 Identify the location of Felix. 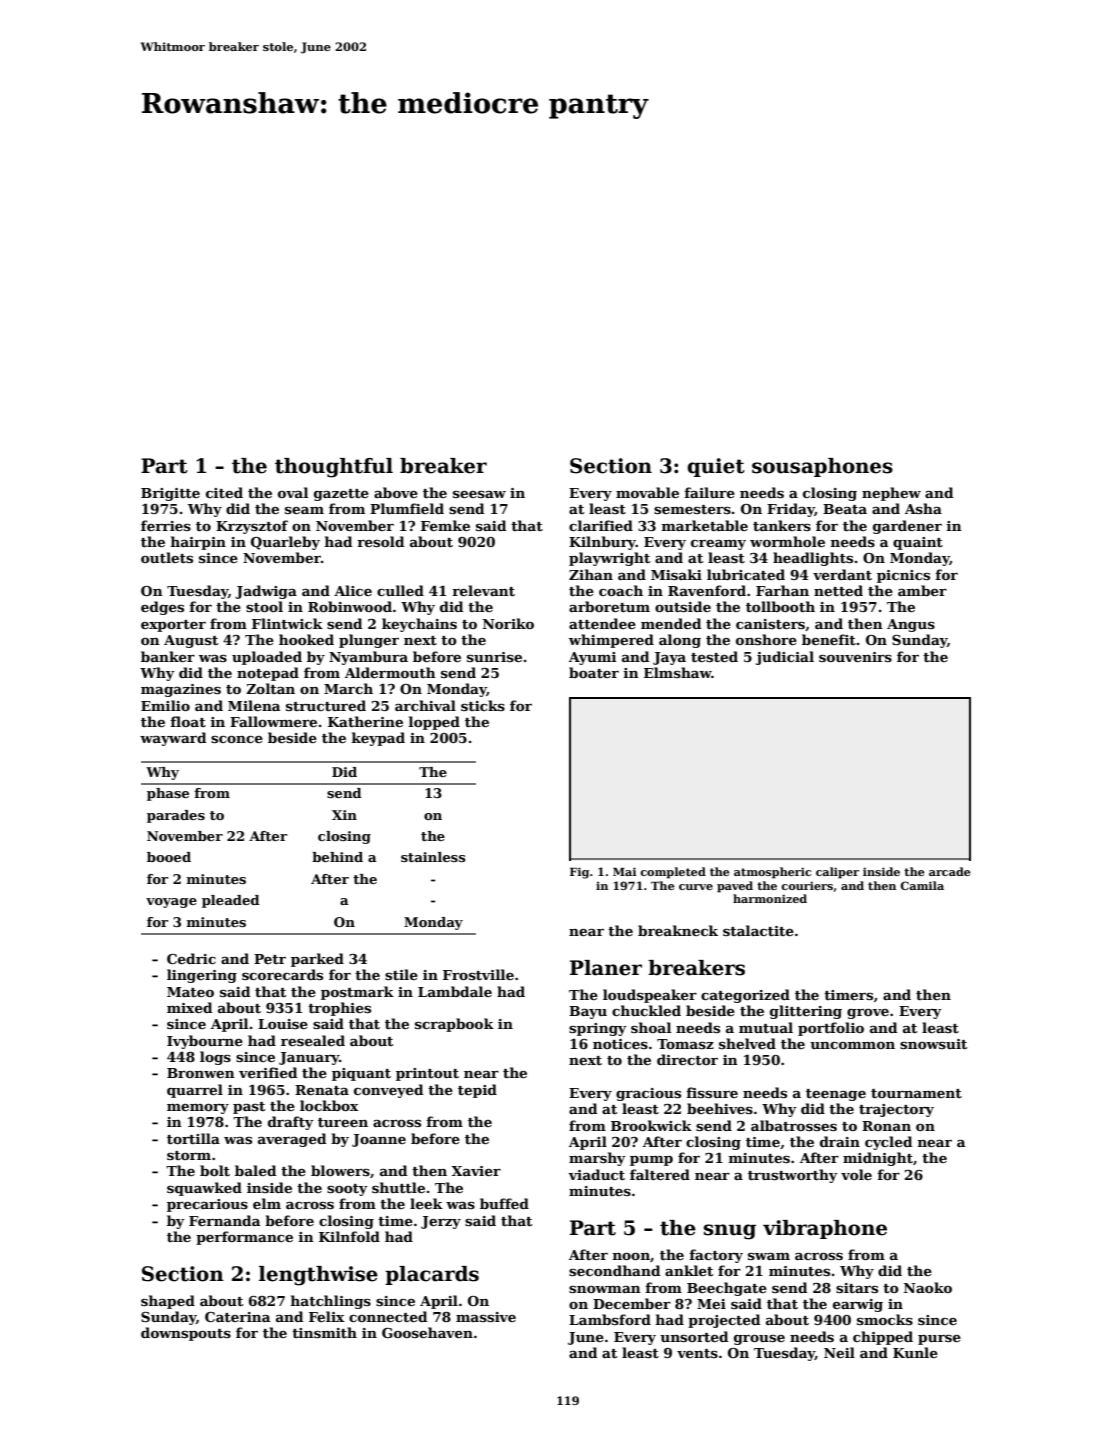
(327, 1316).
